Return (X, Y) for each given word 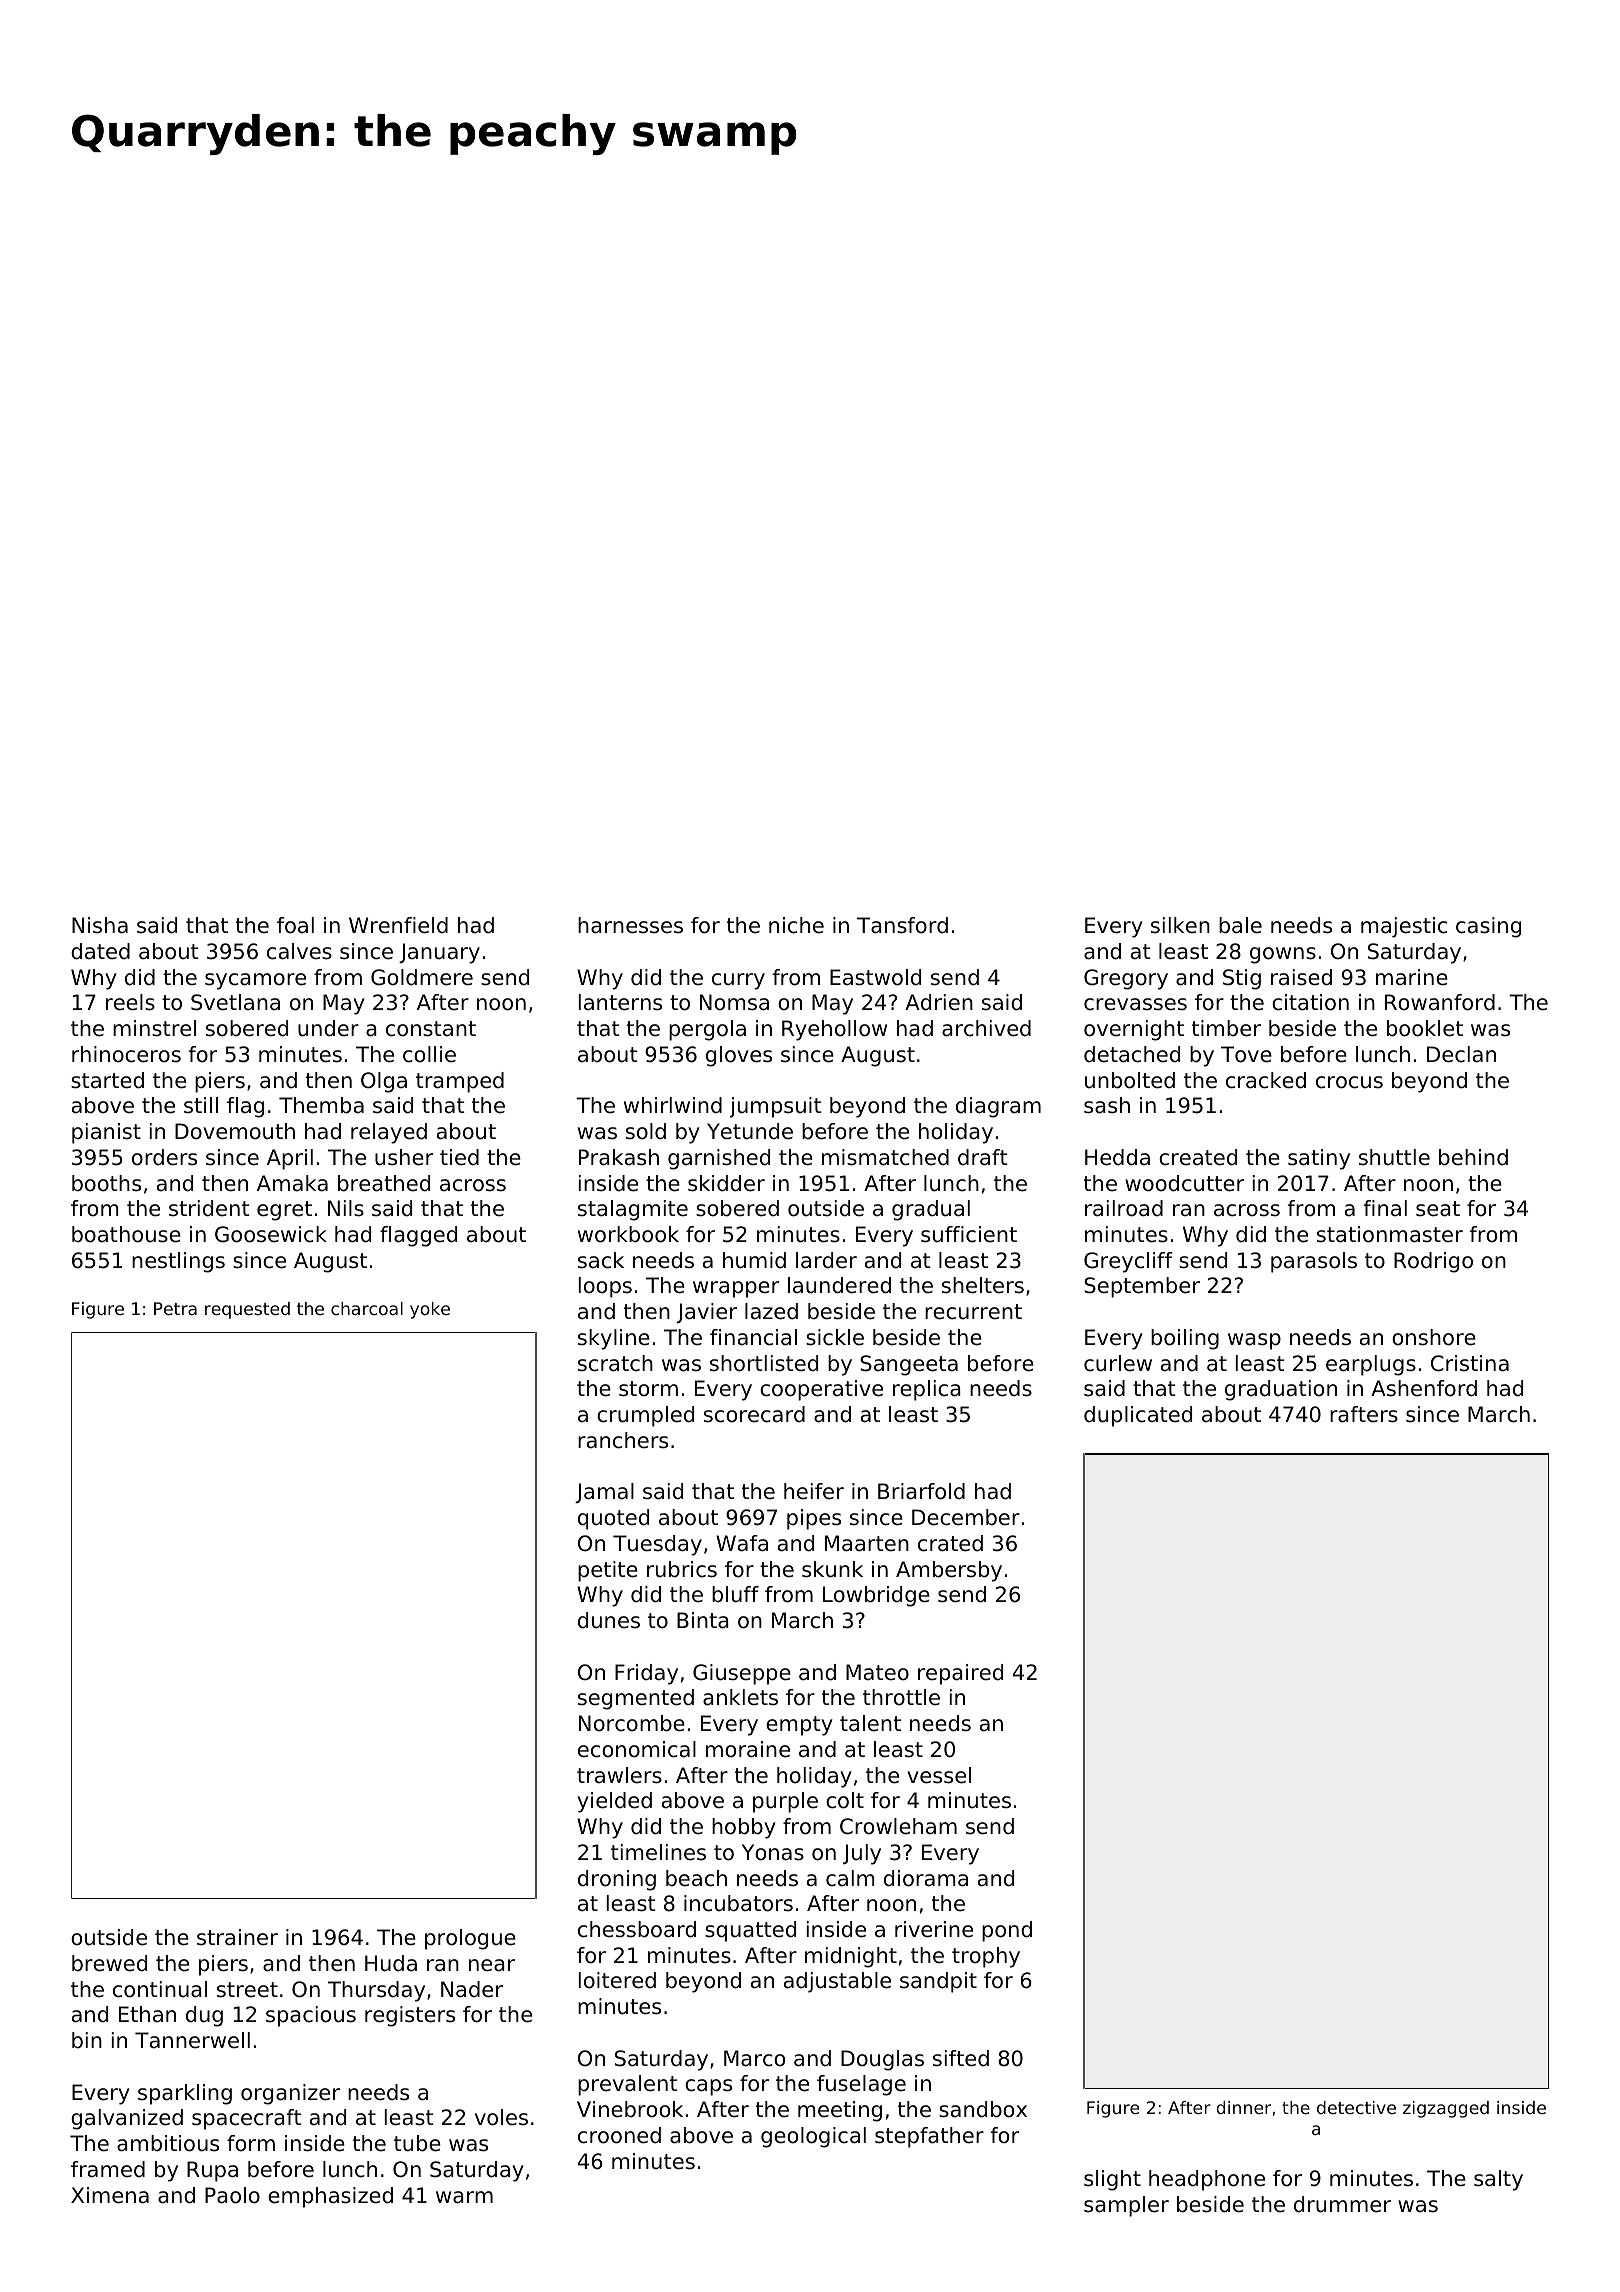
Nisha (100, 925)
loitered (617, 1980)
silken (1180, 925)
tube (417, 2143)
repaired (960, 1674)
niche (796, 925)
